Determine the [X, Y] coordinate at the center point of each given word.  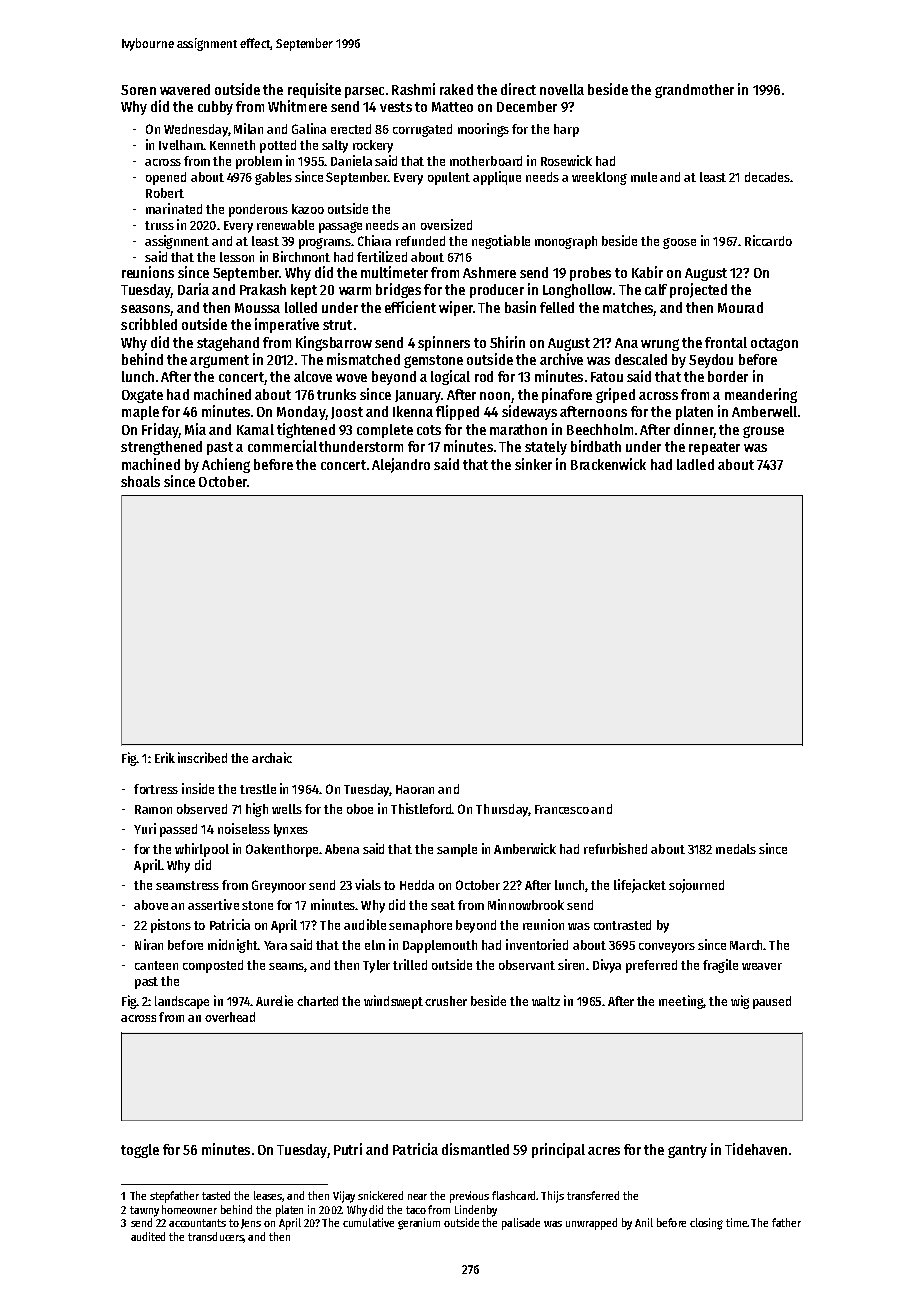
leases [268, 1196]
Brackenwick [608, 464]
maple [140, 413]
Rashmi [413, 89]
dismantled [475, 1149]
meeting [681, 1002]
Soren [138, 90]
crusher [446, 1001]
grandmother [694, 91]
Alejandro [401, 465]
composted [213, 966]
